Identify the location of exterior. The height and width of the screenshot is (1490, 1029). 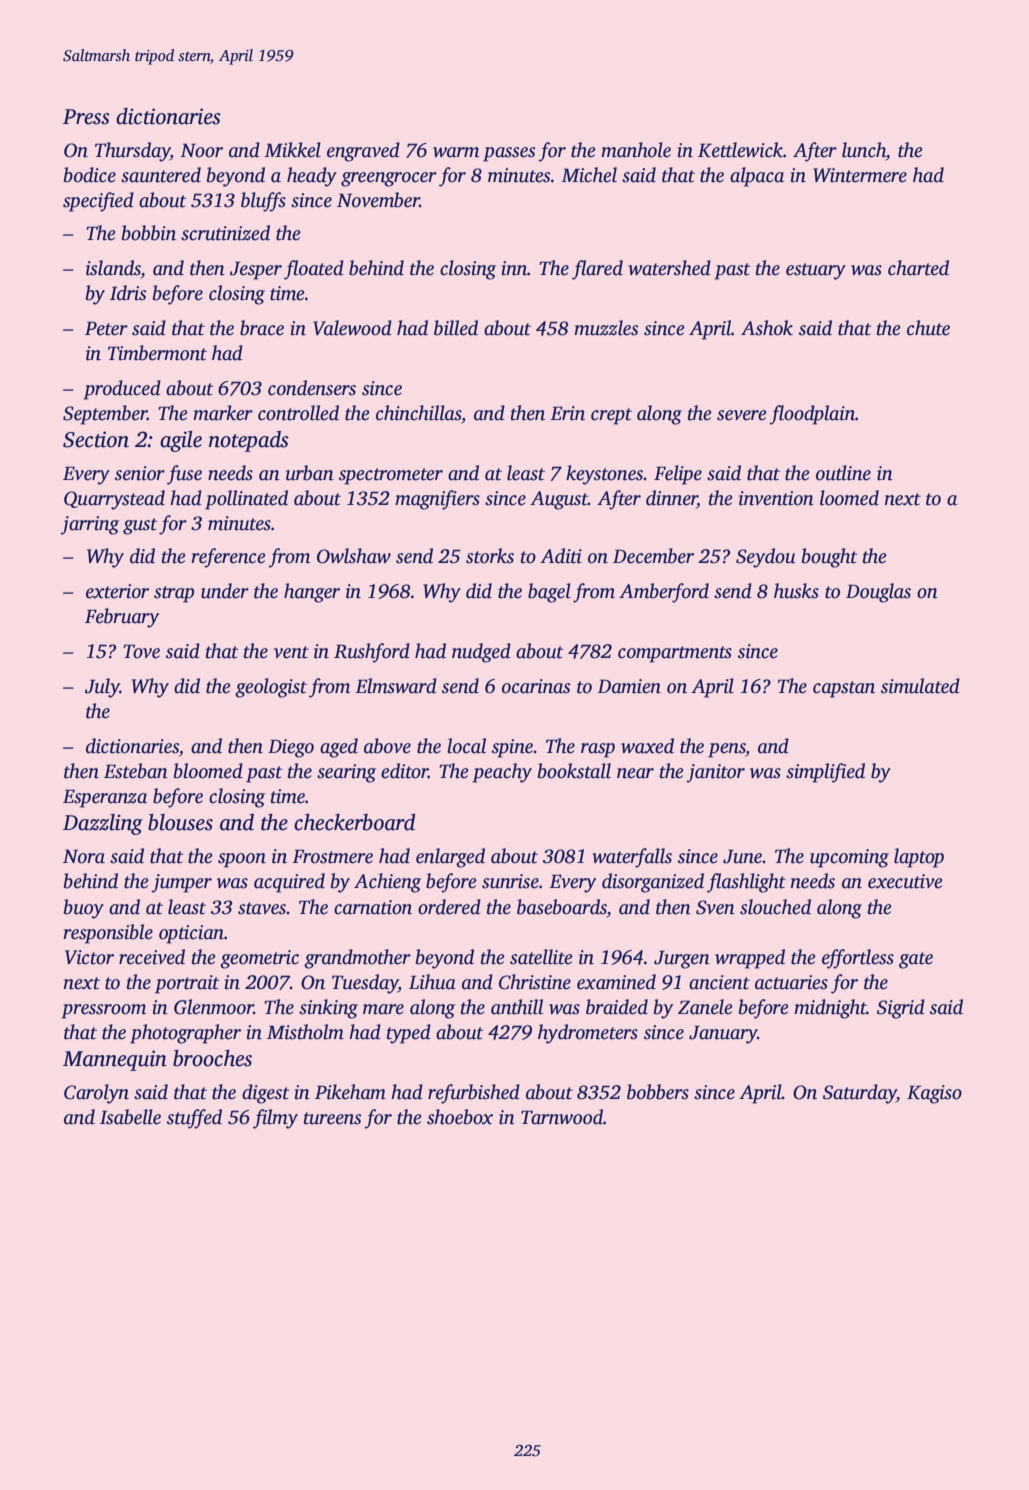
(117, 591).
